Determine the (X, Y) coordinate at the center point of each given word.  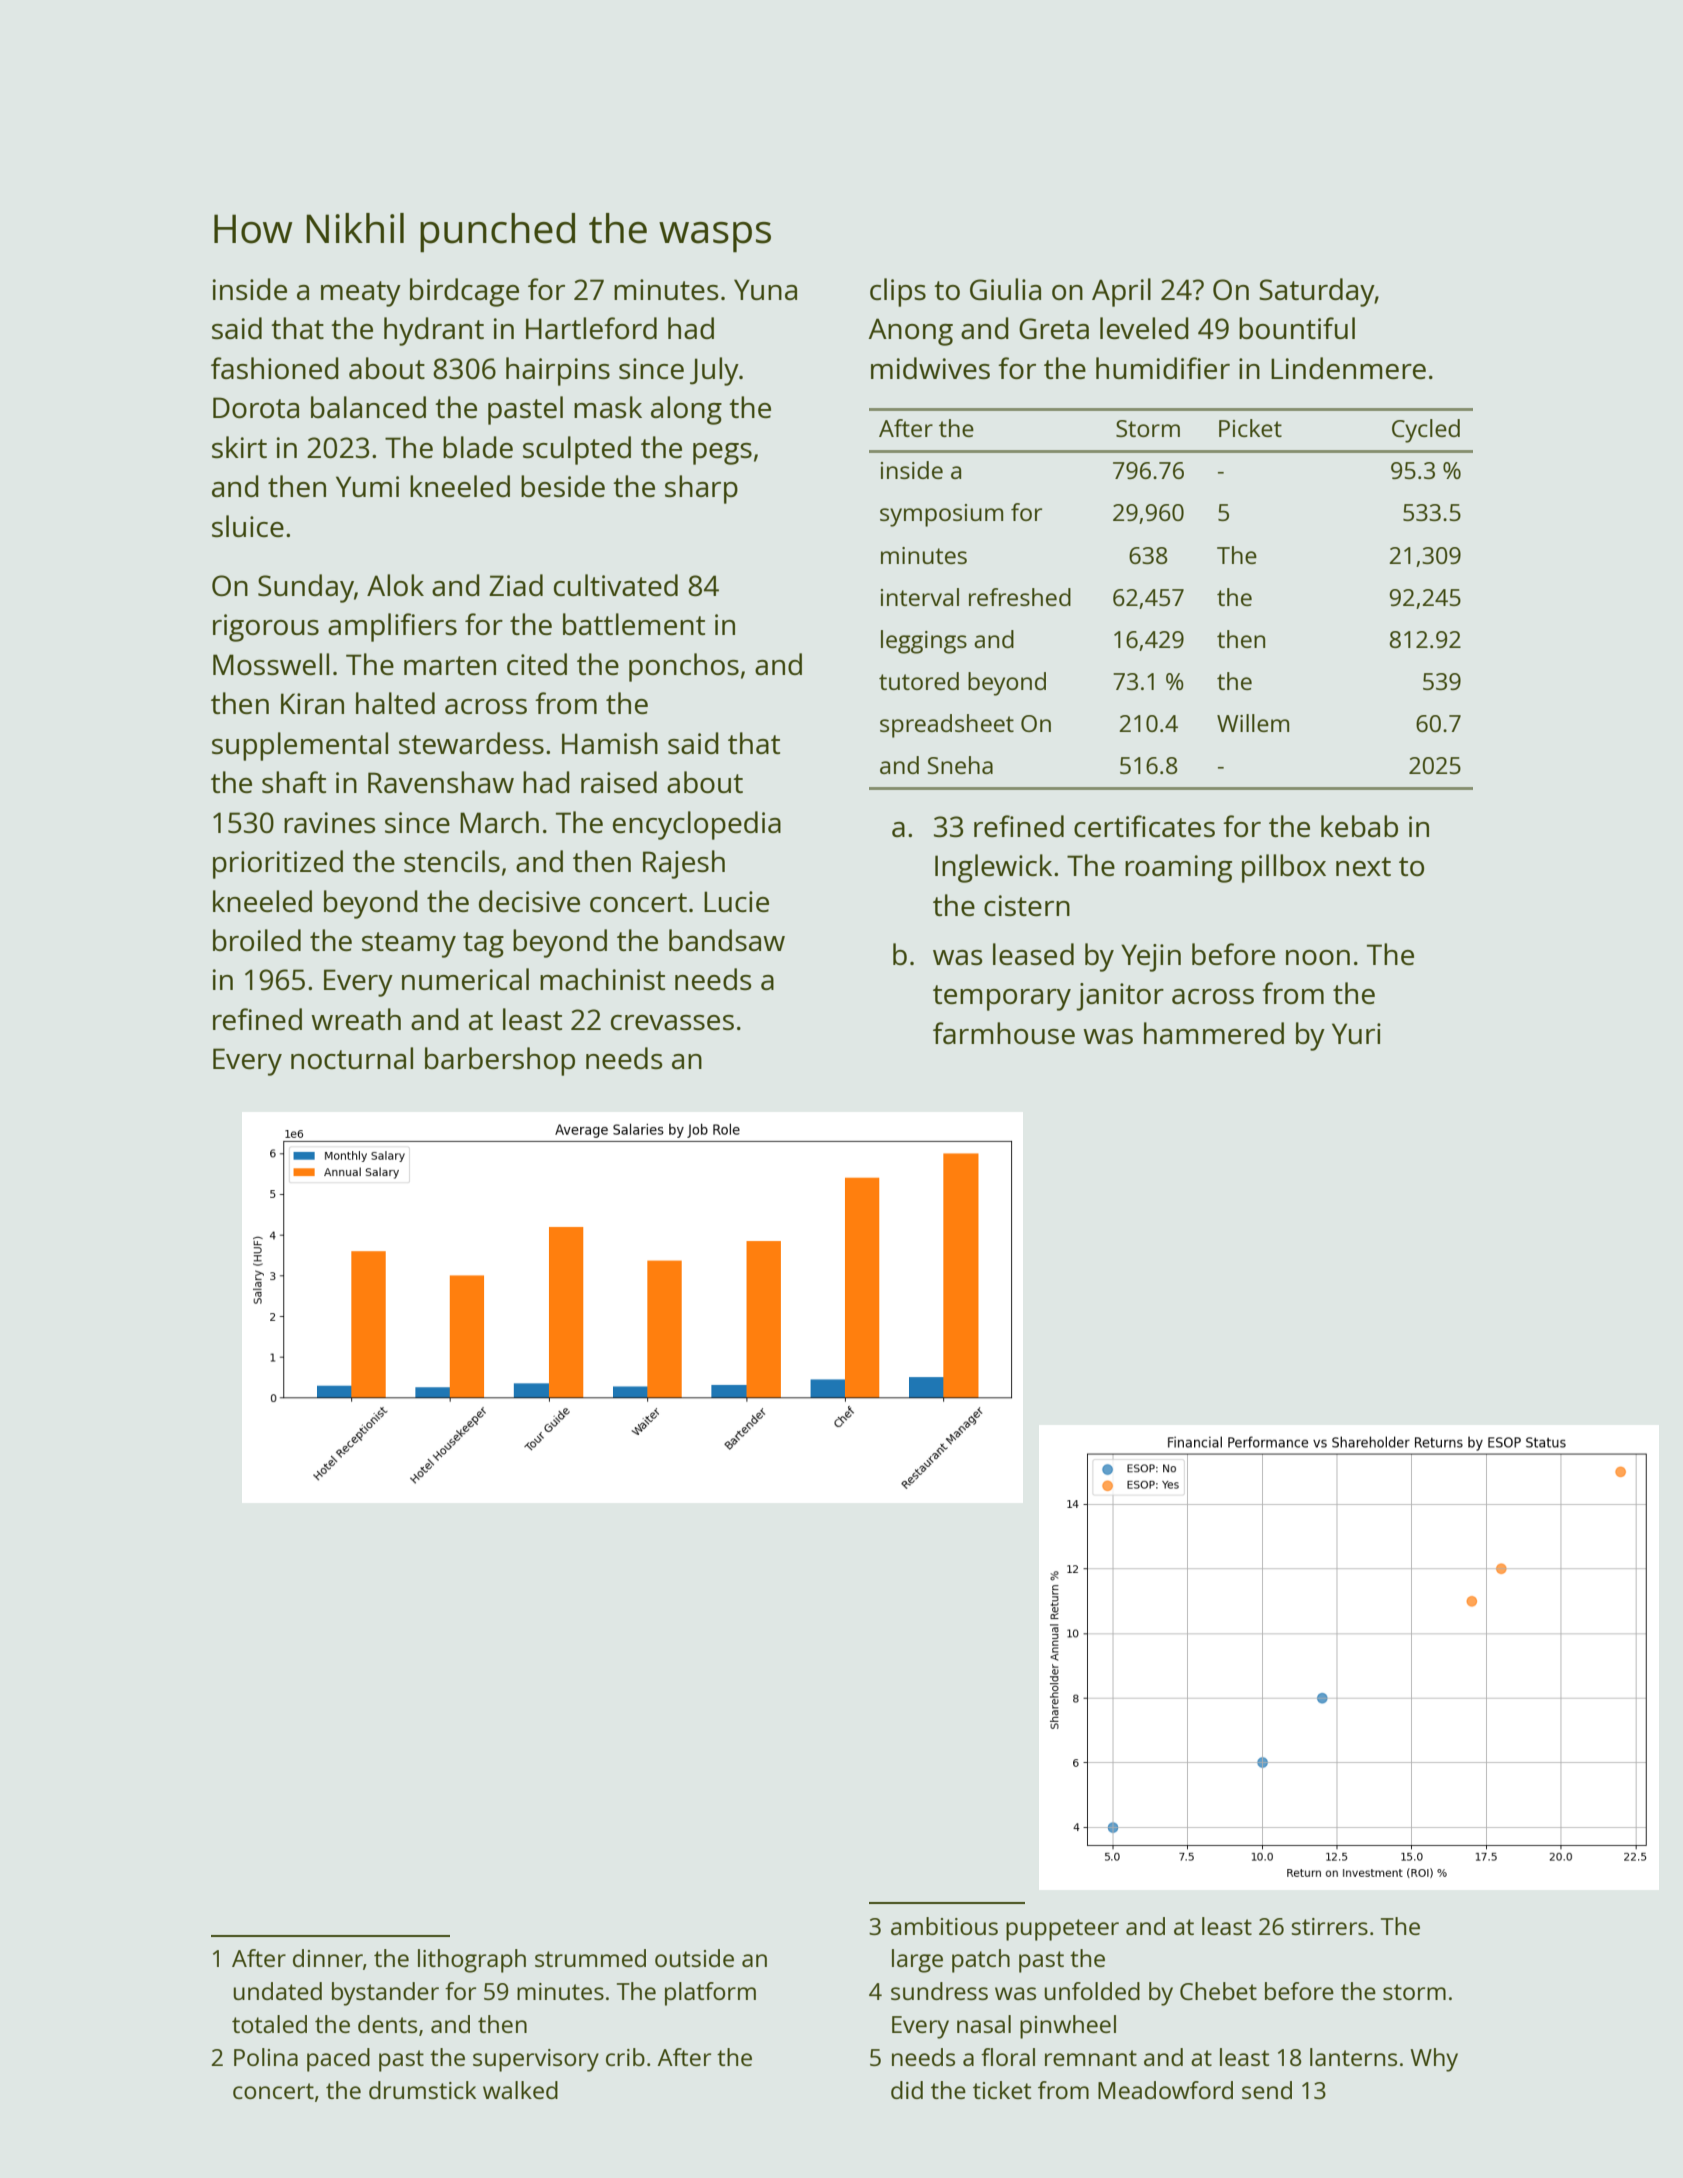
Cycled (1426, 431)
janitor (1120, 997)
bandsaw (727, 940)
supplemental (300, 746)
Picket (1250, 428)
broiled (257, 940)
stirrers (1329, 1926)
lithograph (472, 1961)
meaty (361, 294)
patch (981, 1961)
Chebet (1218, 1991)
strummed (590, 1958)
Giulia (1005, 289)
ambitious (944, 1926)
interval (920, 597)
